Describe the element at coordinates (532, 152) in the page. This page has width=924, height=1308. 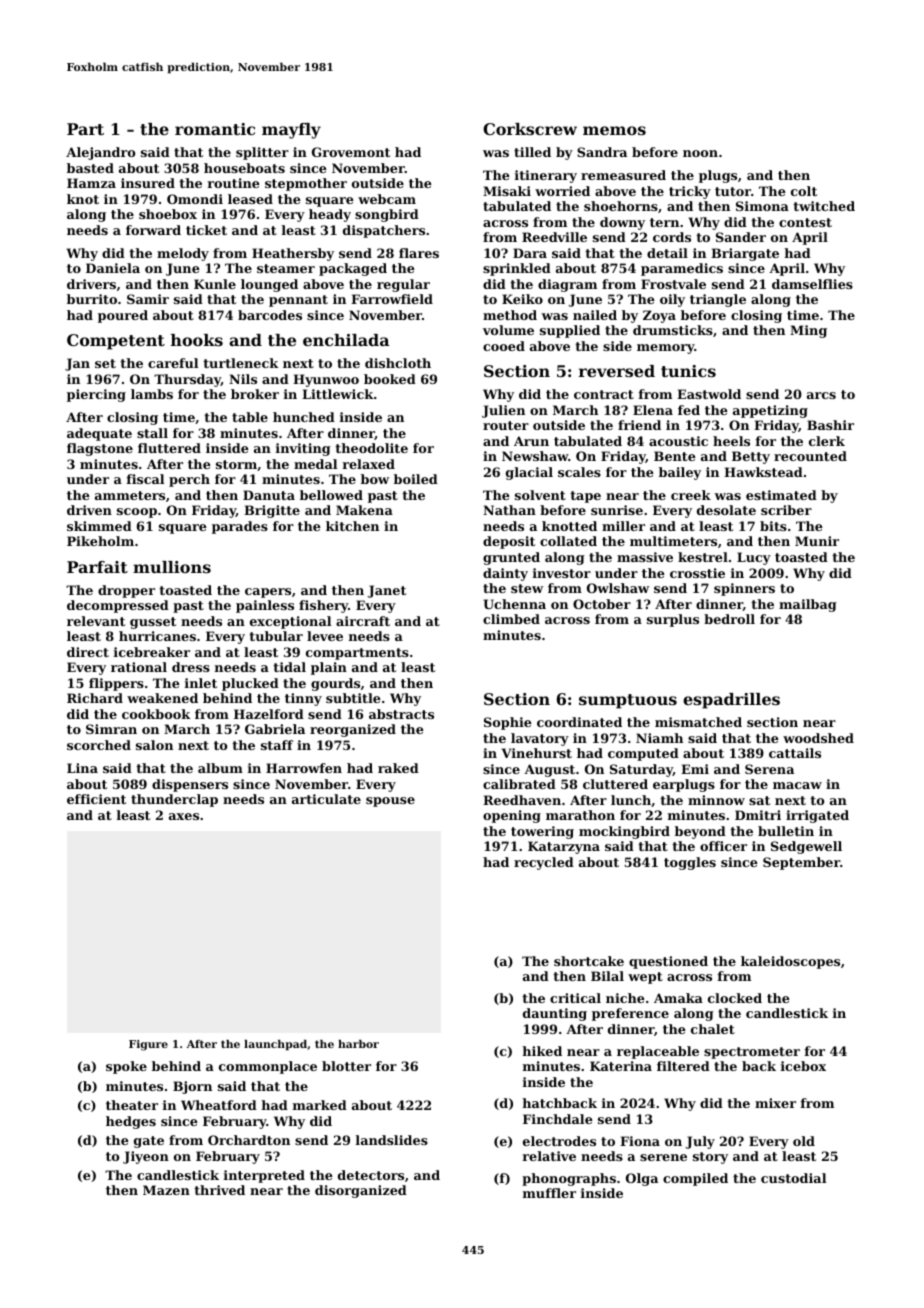
I see `tilled` at that location.
